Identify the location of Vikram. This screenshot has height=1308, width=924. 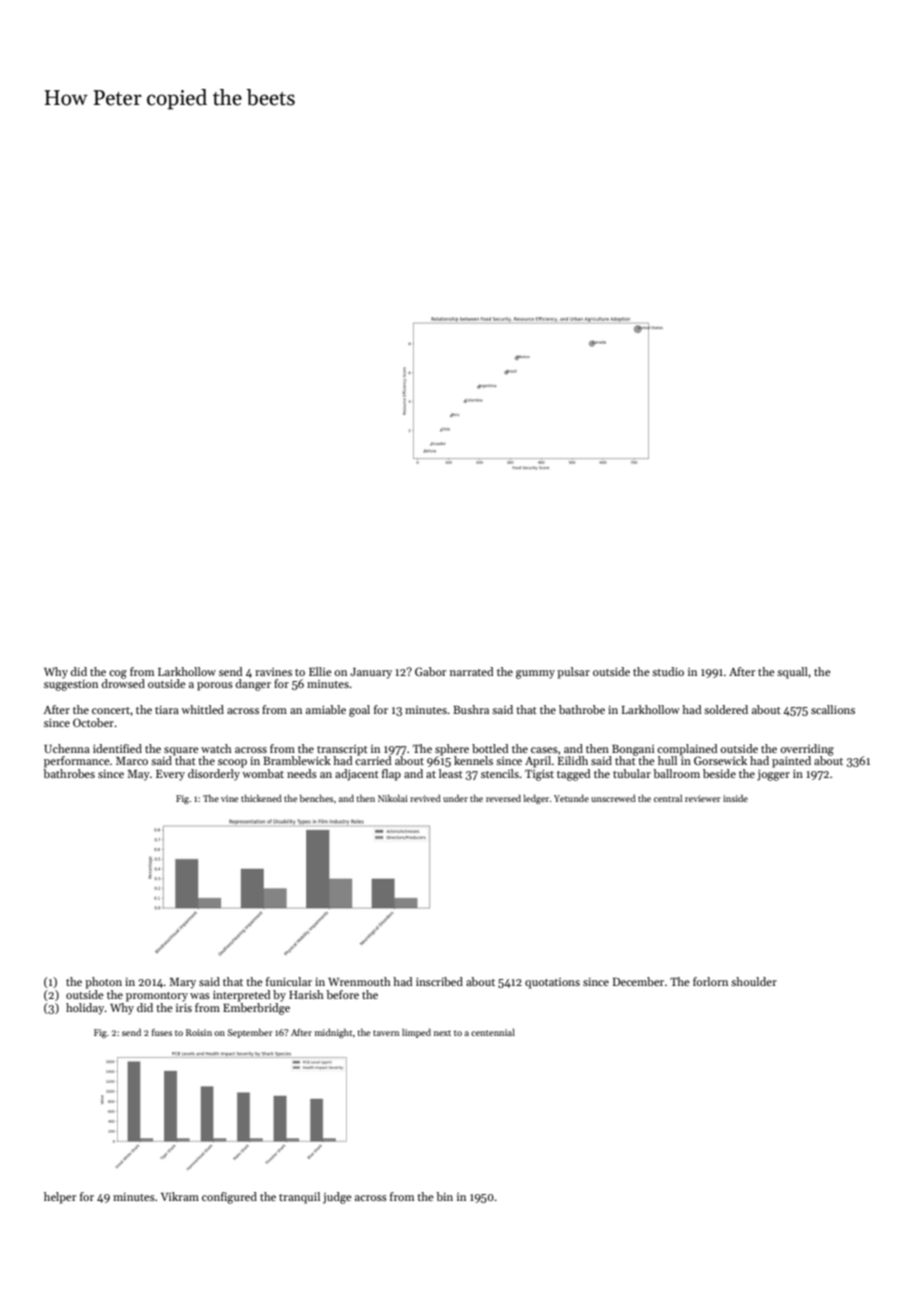
(180, 1196).
